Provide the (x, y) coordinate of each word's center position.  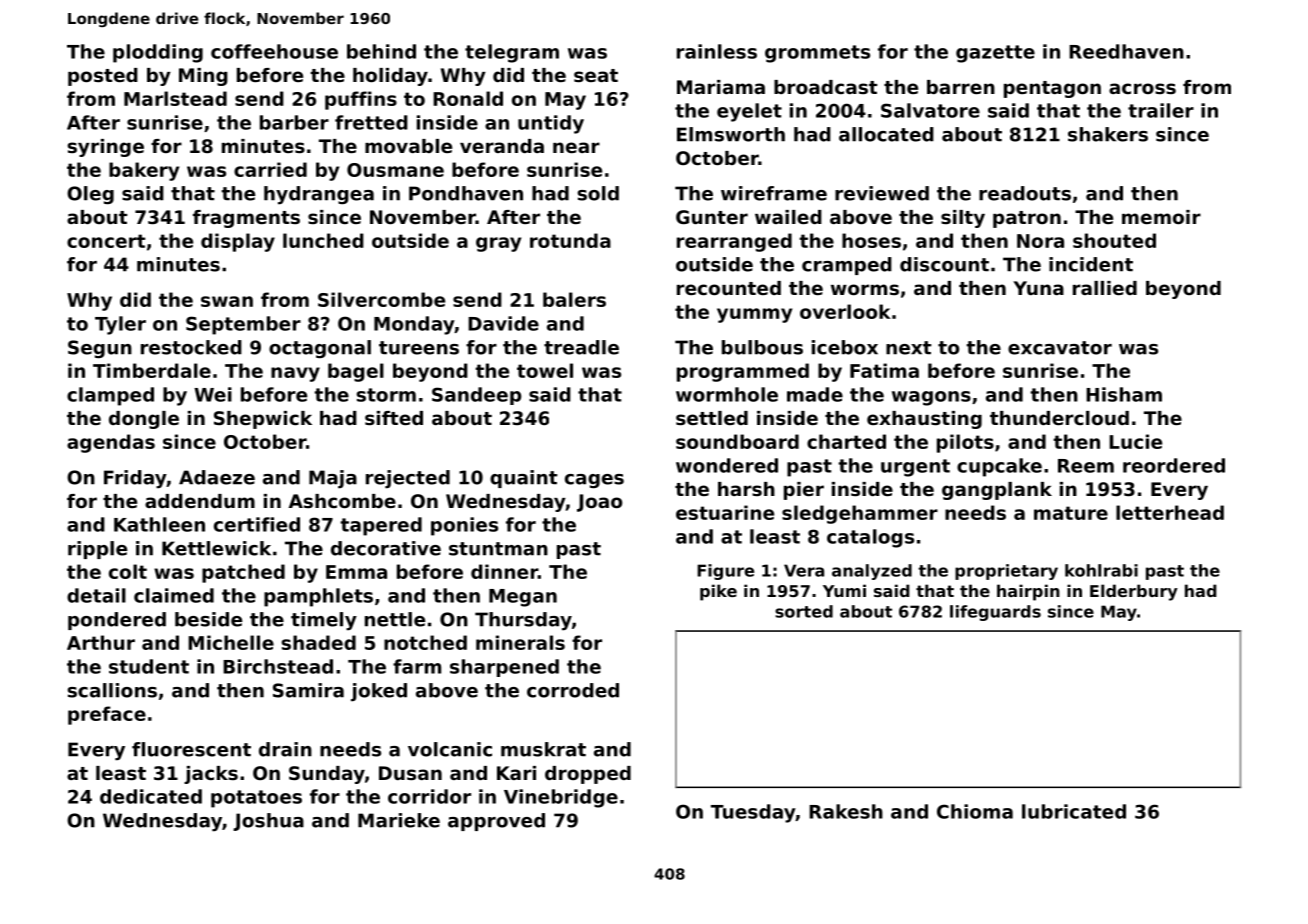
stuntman (498, 549)
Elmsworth (731, 134)
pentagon (1052, 89)
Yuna (1038, 288)
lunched (323, 240)
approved (496, 822)
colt (128, 571)
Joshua (268, 822)
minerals (520, 642)
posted (103, 77)
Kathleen (159, 524)
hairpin (1028, 592)
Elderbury (1134, 592)
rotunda (570, 240)
